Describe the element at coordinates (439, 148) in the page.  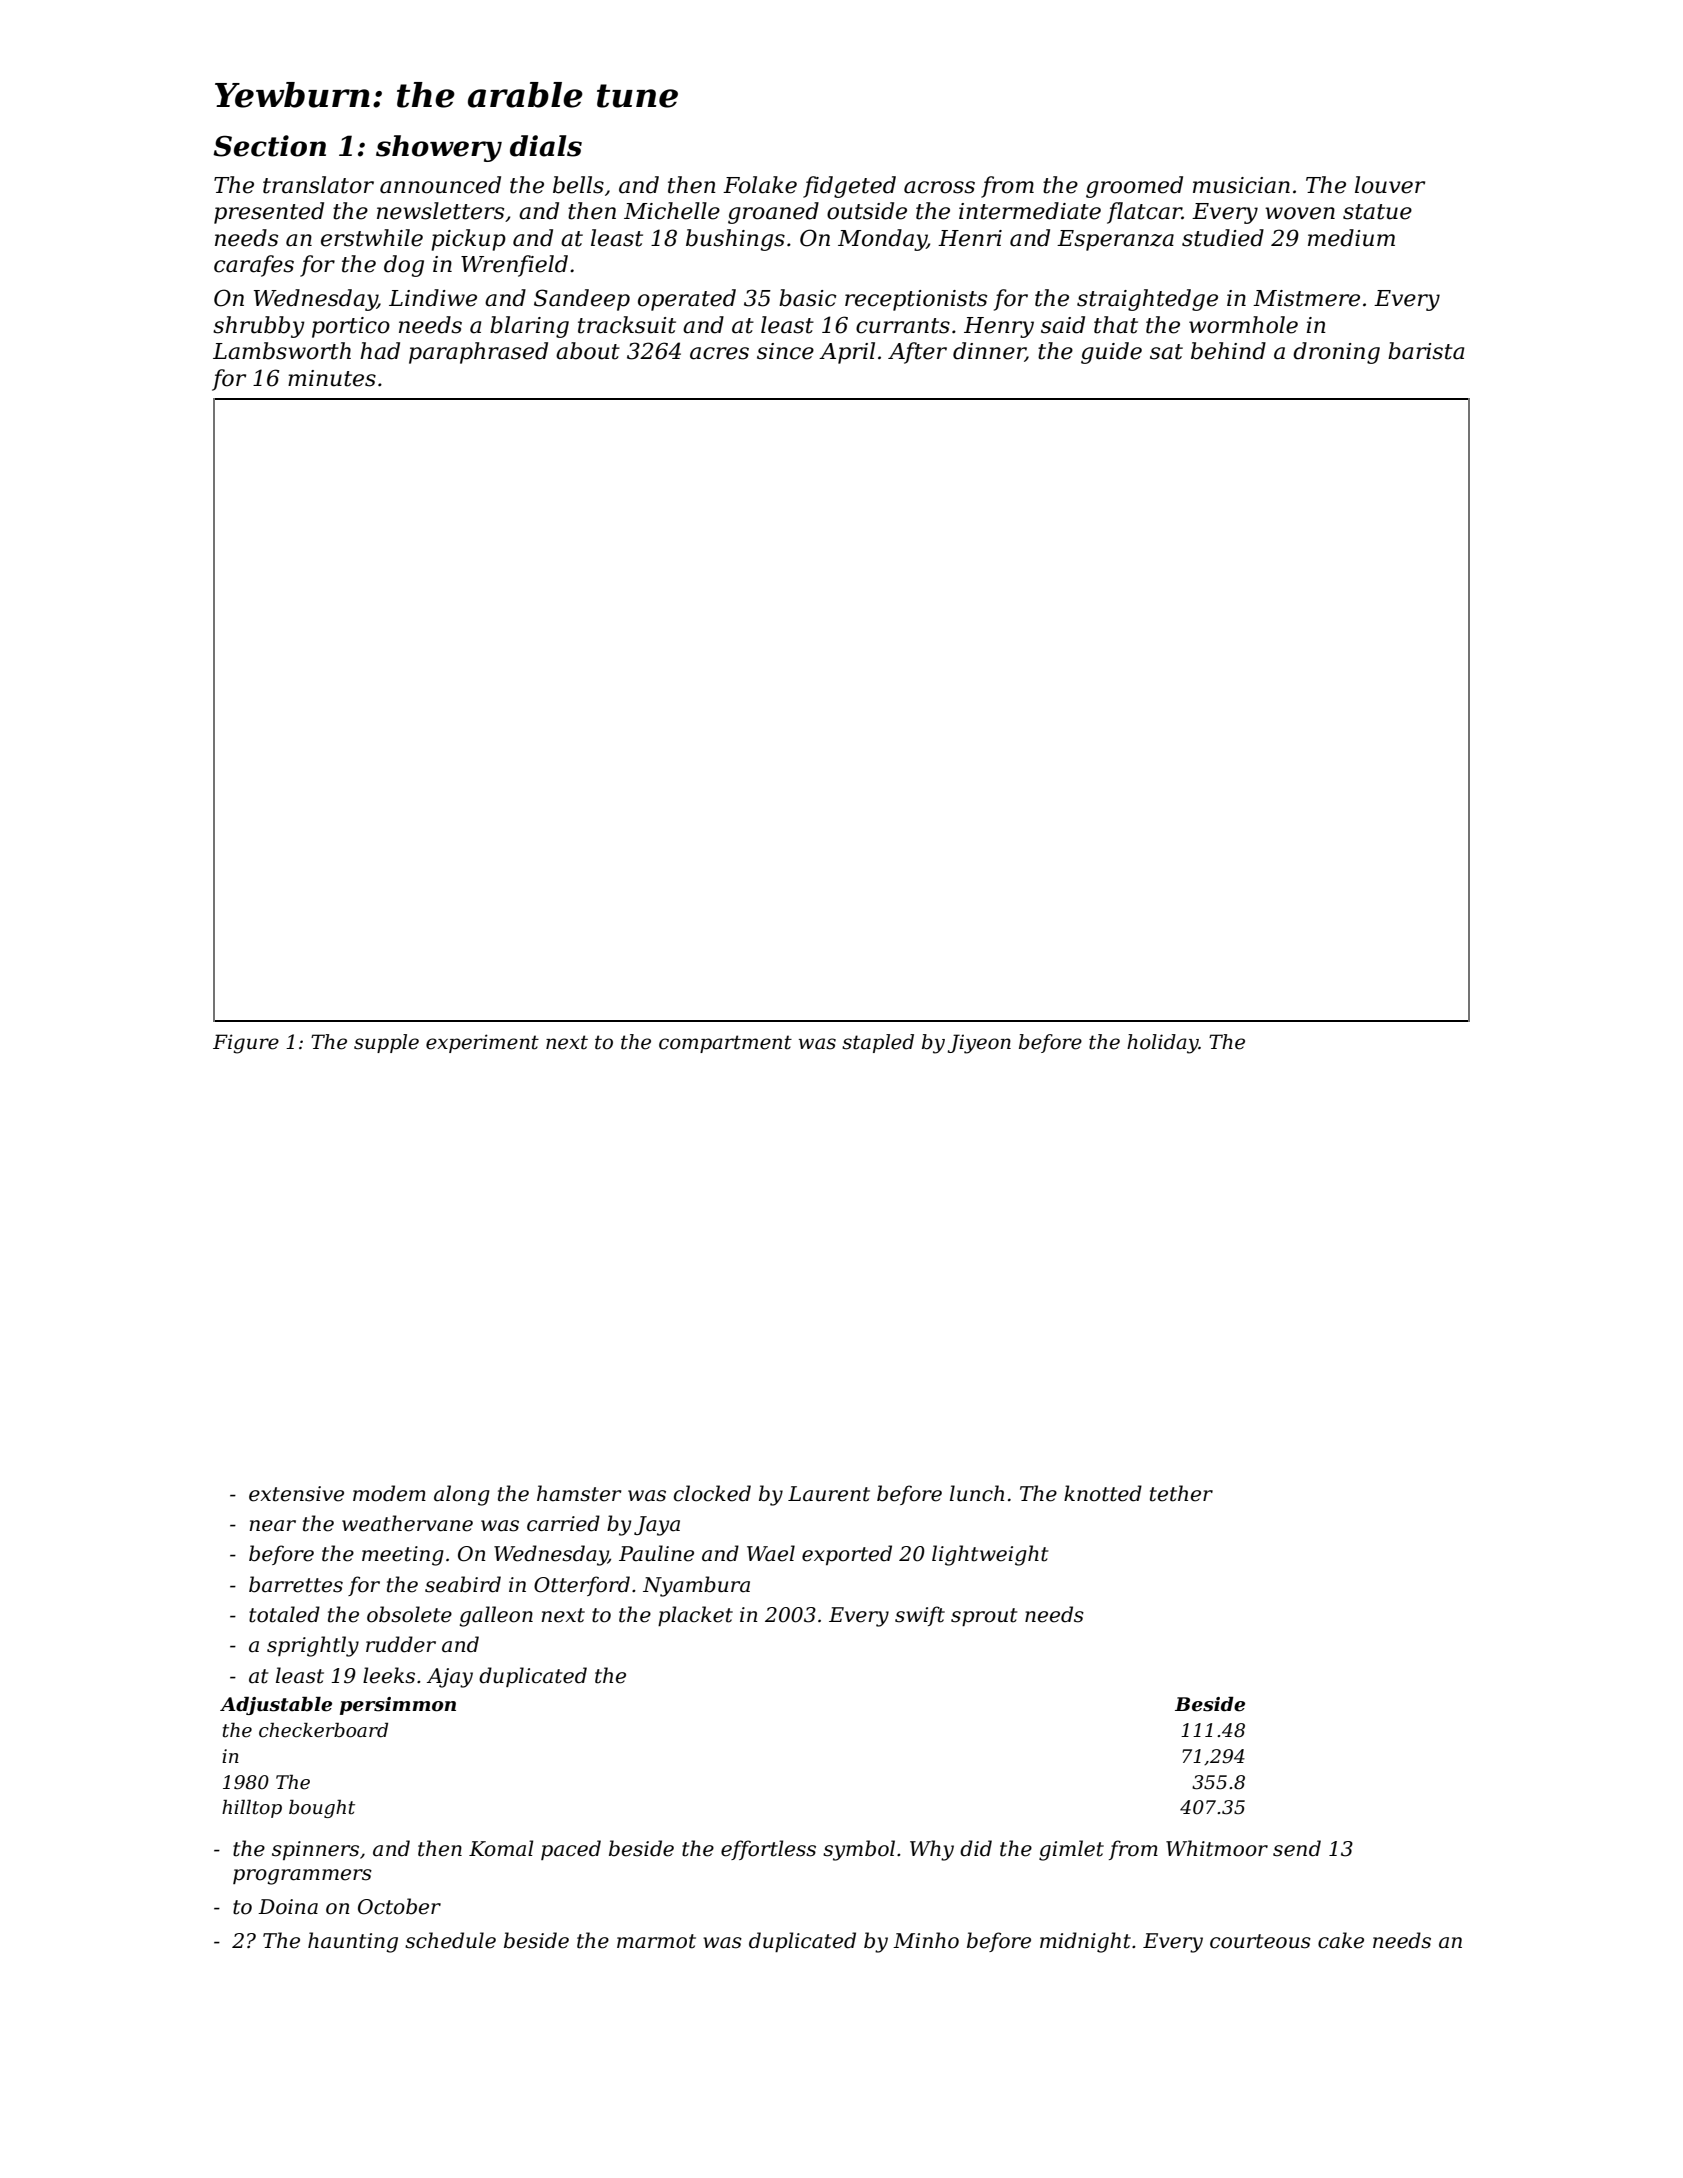
I see `showery` at that location.
